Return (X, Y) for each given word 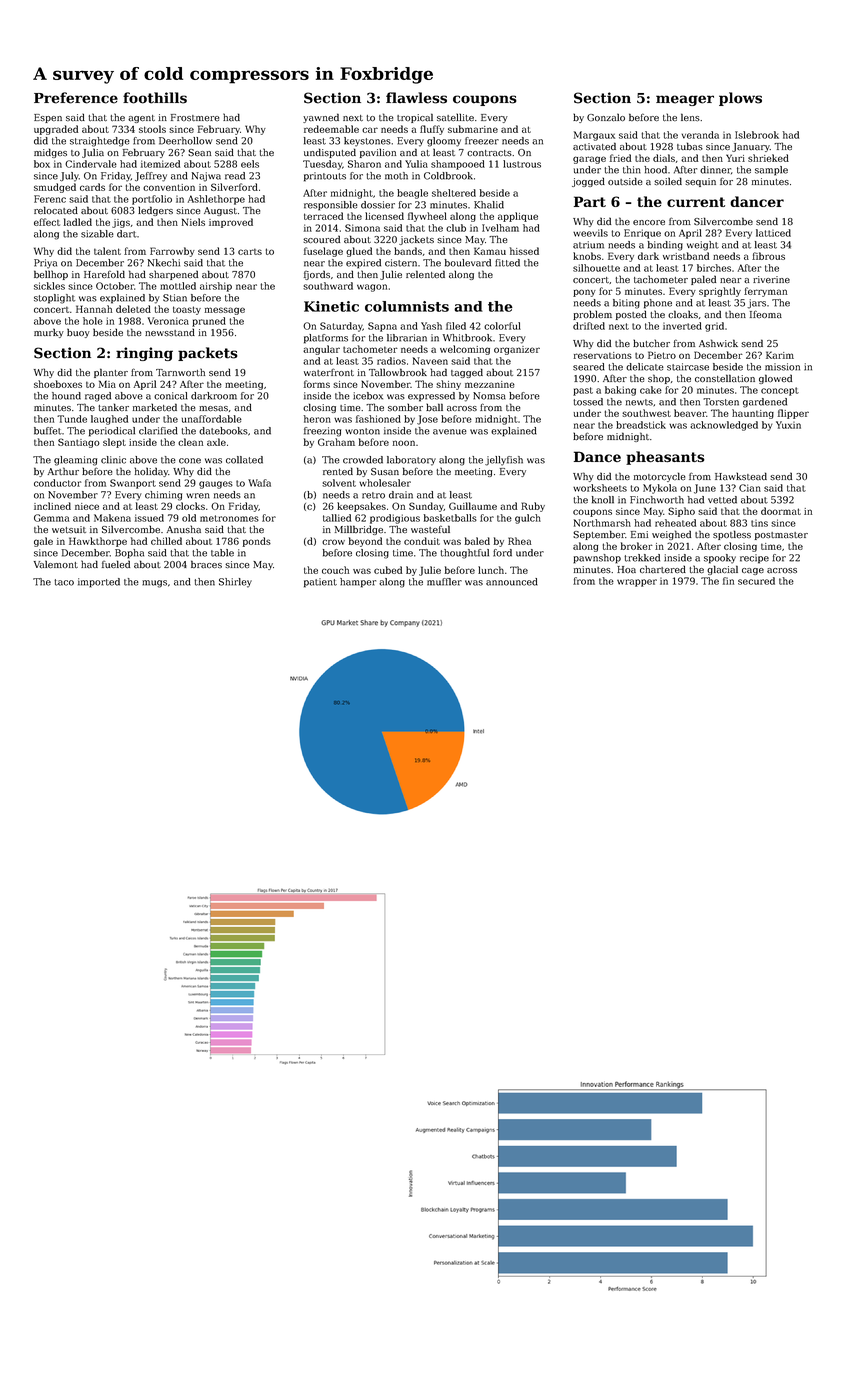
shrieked (768, 158)
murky (49, 333)
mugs (154, 584)
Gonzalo (606, 117)
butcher (651, 343)
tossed (588, 402)
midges (50, 153)
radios (391, 361)
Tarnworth (180, 372)
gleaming (75, 461)
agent (141, 119)
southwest (646, 413)
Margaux (594, 136)
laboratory (411, 461)
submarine (473, 129)
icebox (368, 396)
